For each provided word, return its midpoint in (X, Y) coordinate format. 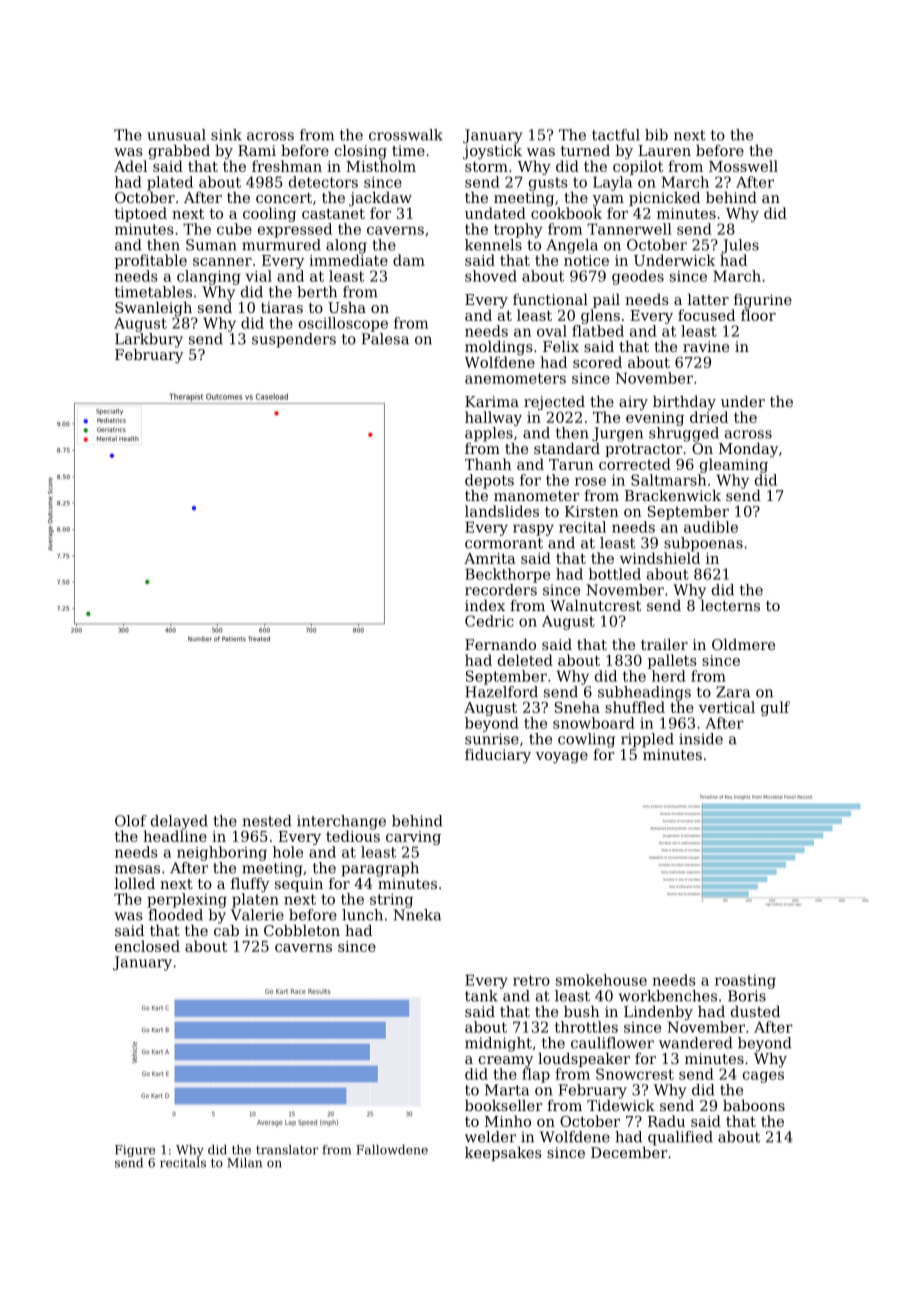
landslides (502, 511)
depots (489, 481)
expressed (295, 230)
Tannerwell (629, 229)
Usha (347, 307)
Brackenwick (673, 495)
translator (287, 1150)
